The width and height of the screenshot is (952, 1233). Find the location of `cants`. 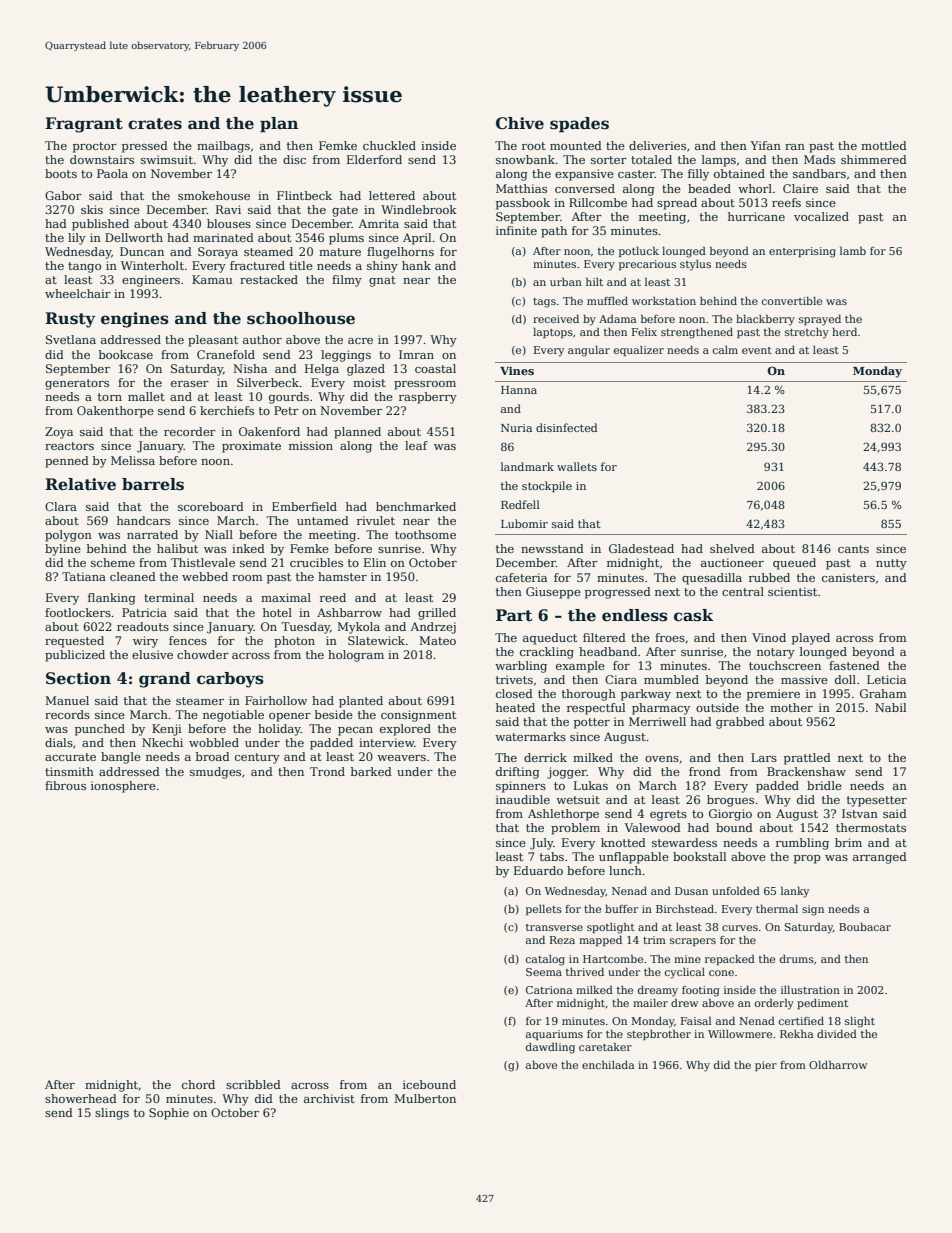

cants is located at coordinates (853, 549).
